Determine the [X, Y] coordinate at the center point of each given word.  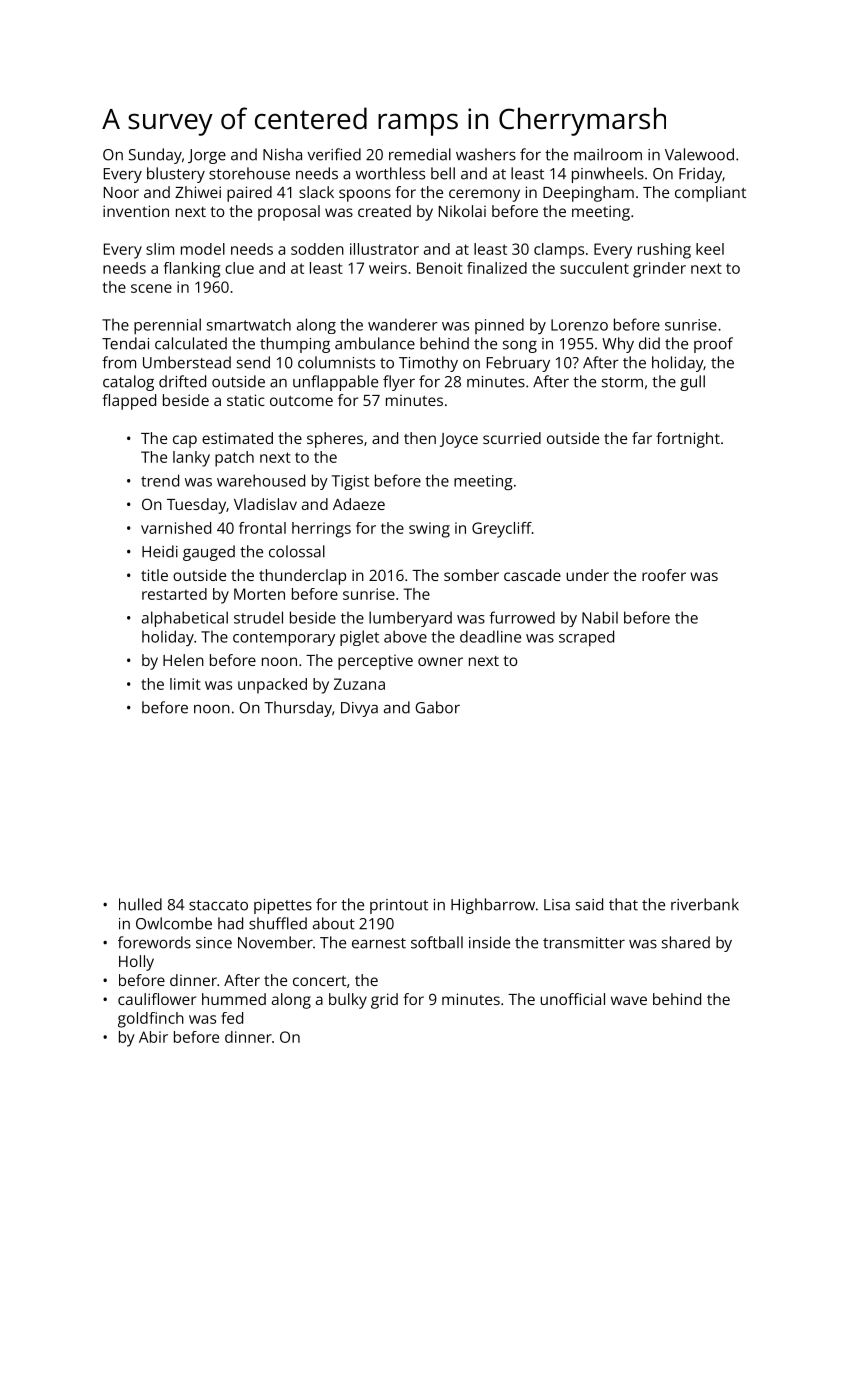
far [642, 438]
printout [399, 906]
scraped [586, 638]
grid [384, 1001]
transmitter [584, 943]
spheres [335, 440]
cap [185, 441]
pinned [499, 326]
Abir [153, 1037]
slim [160, 249]
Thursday [298, 709]
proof [713, 345]
